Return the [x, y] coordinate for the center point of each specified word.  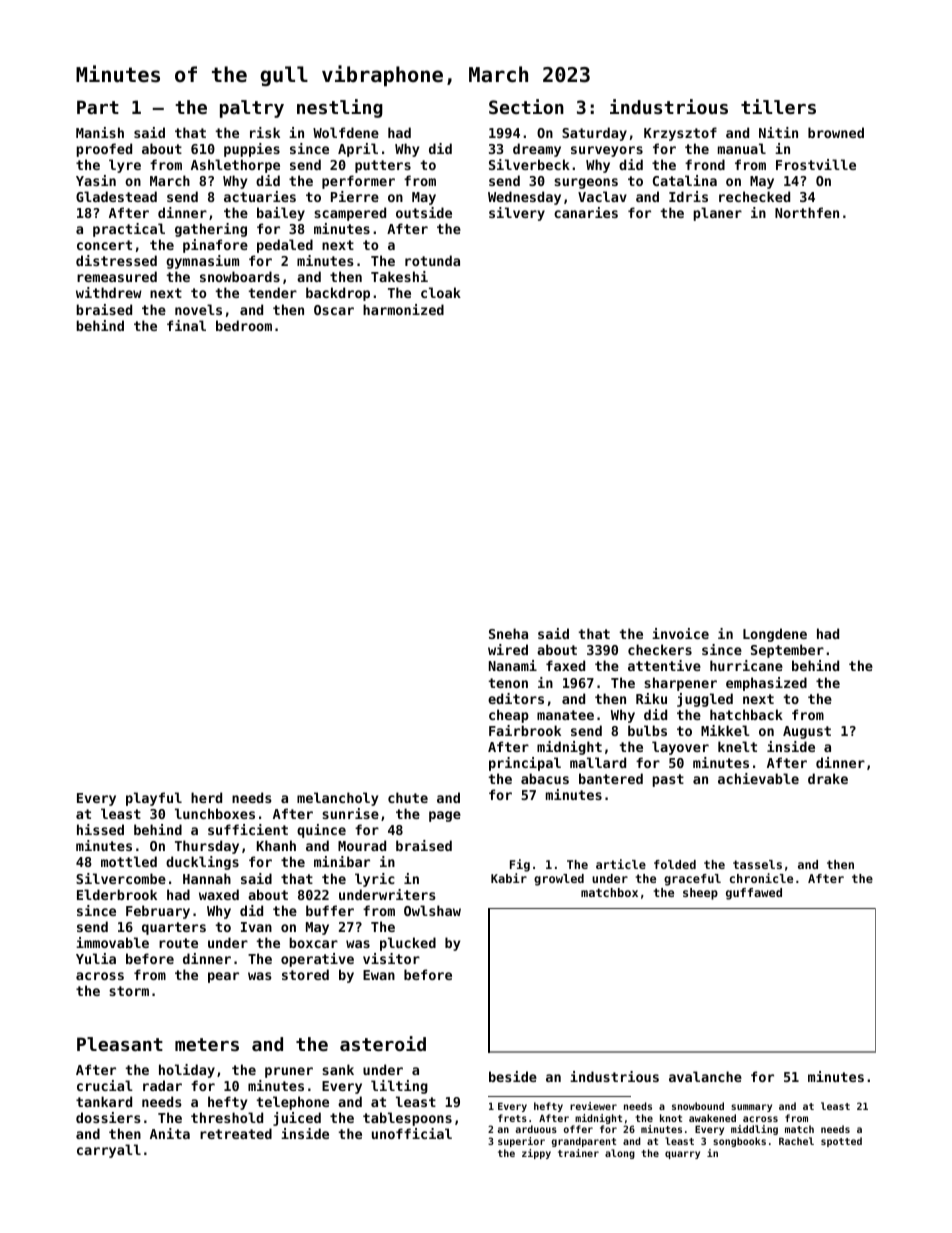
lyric [375, 880]
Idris [688, 196]
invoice [680, 633]
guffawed [754, 894]
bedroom [244, 325]
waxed [219, 894]
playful [154, 799]
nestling [340, 108]
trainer [578, 1153]
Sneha [508, 633]
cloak [441, 292]
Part [98, 107]
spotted [841, 1142]
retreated [236, 1133]
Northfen [807, 212]
